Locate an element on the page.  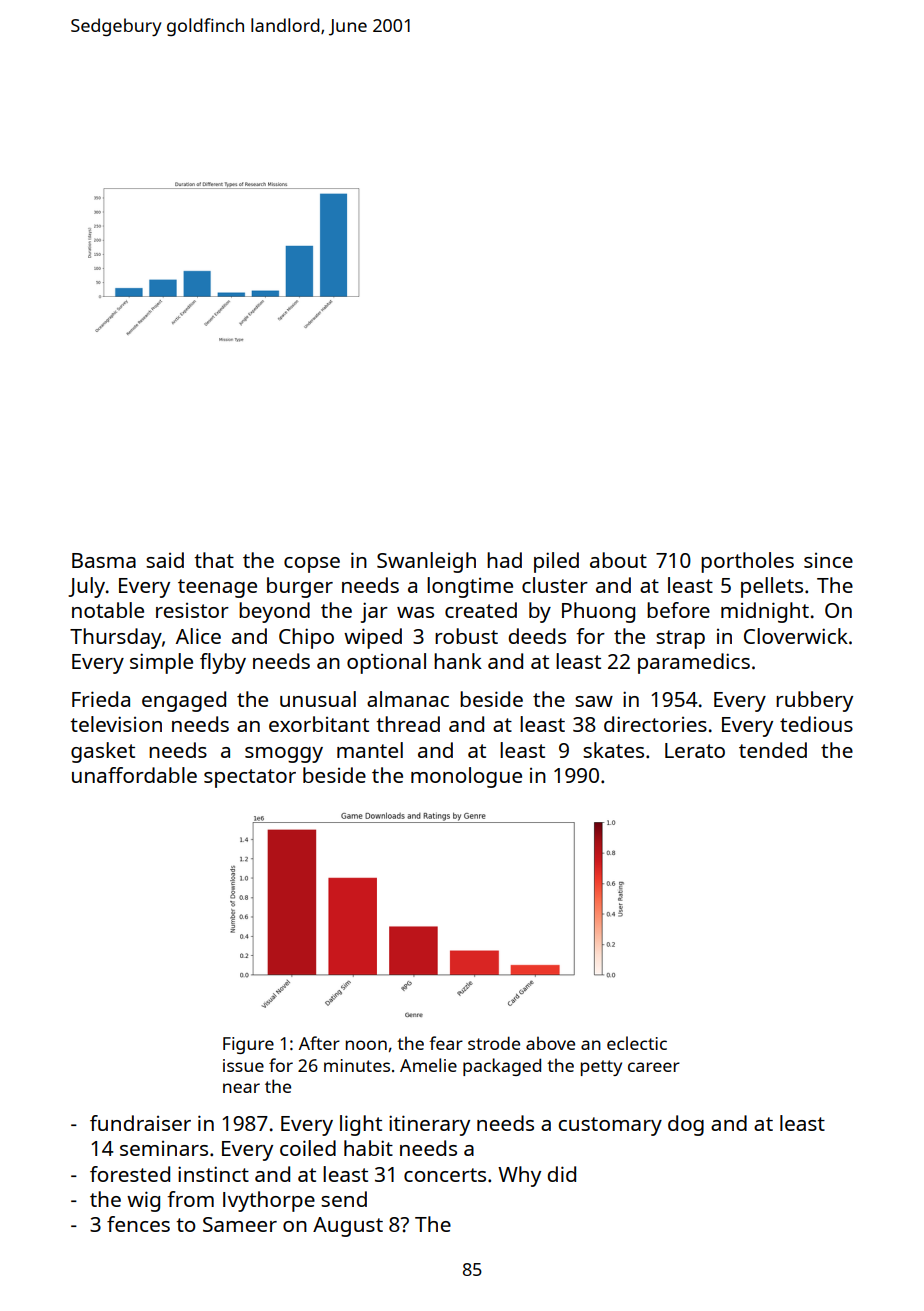
Chipo is located at coordinates (306, 638).
